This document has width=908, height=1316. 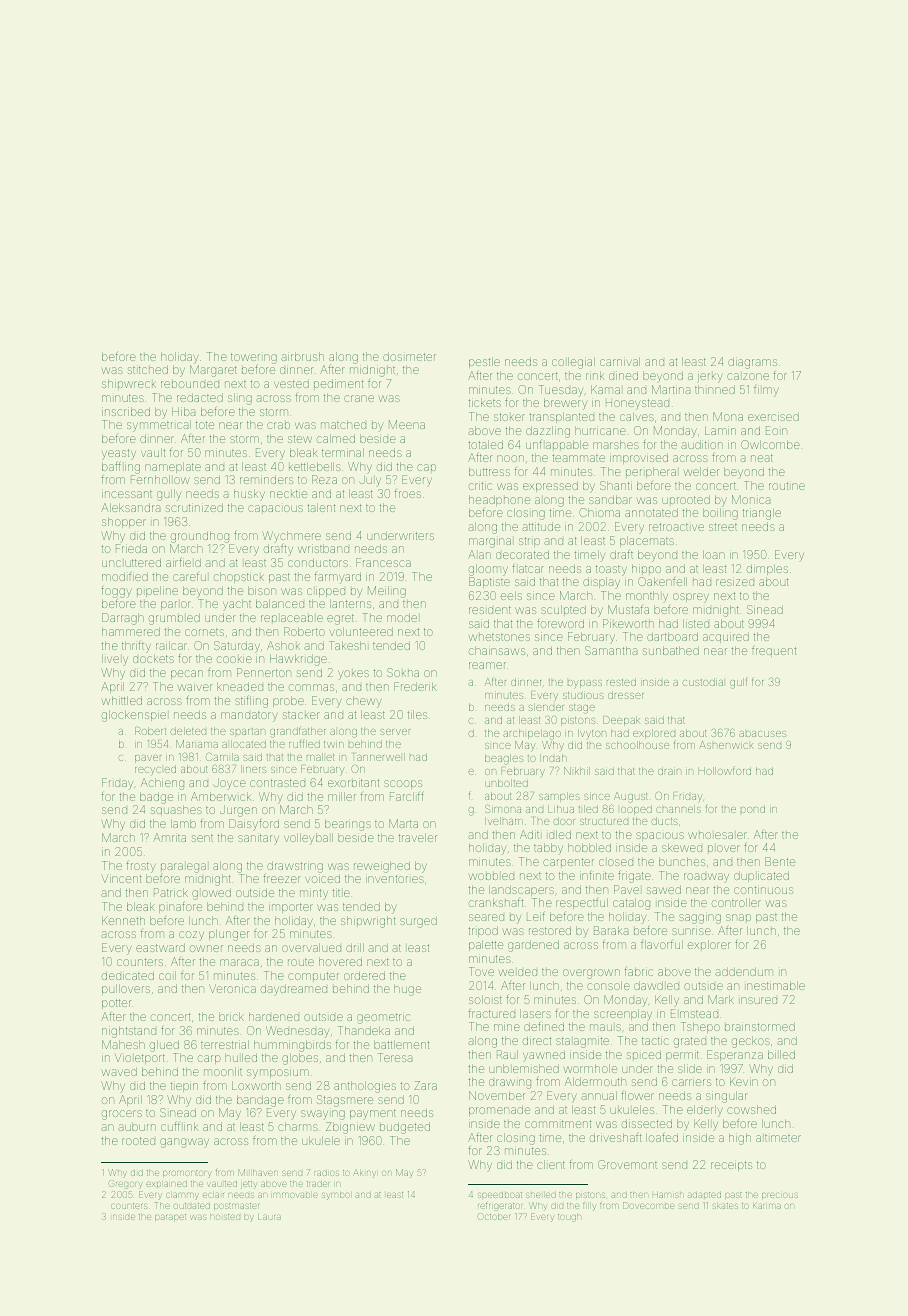 What do you see at coordinates (126, 411) in the document?
I see `inscribed` at bounding box center [126, 411].
